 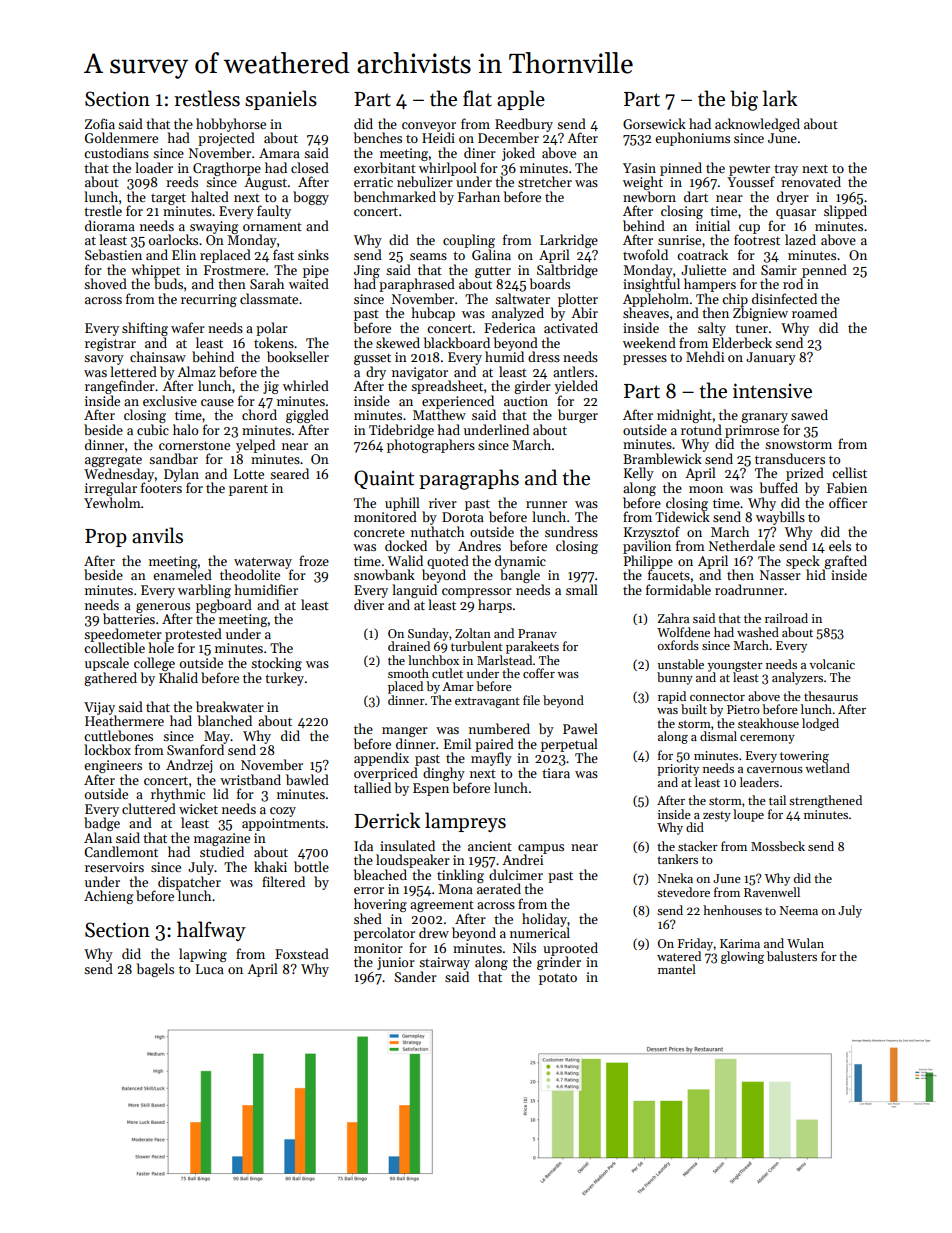 What do you see at coordinates (803, 562) in the document?
I see `speck` at bounding box center [803, 562].
